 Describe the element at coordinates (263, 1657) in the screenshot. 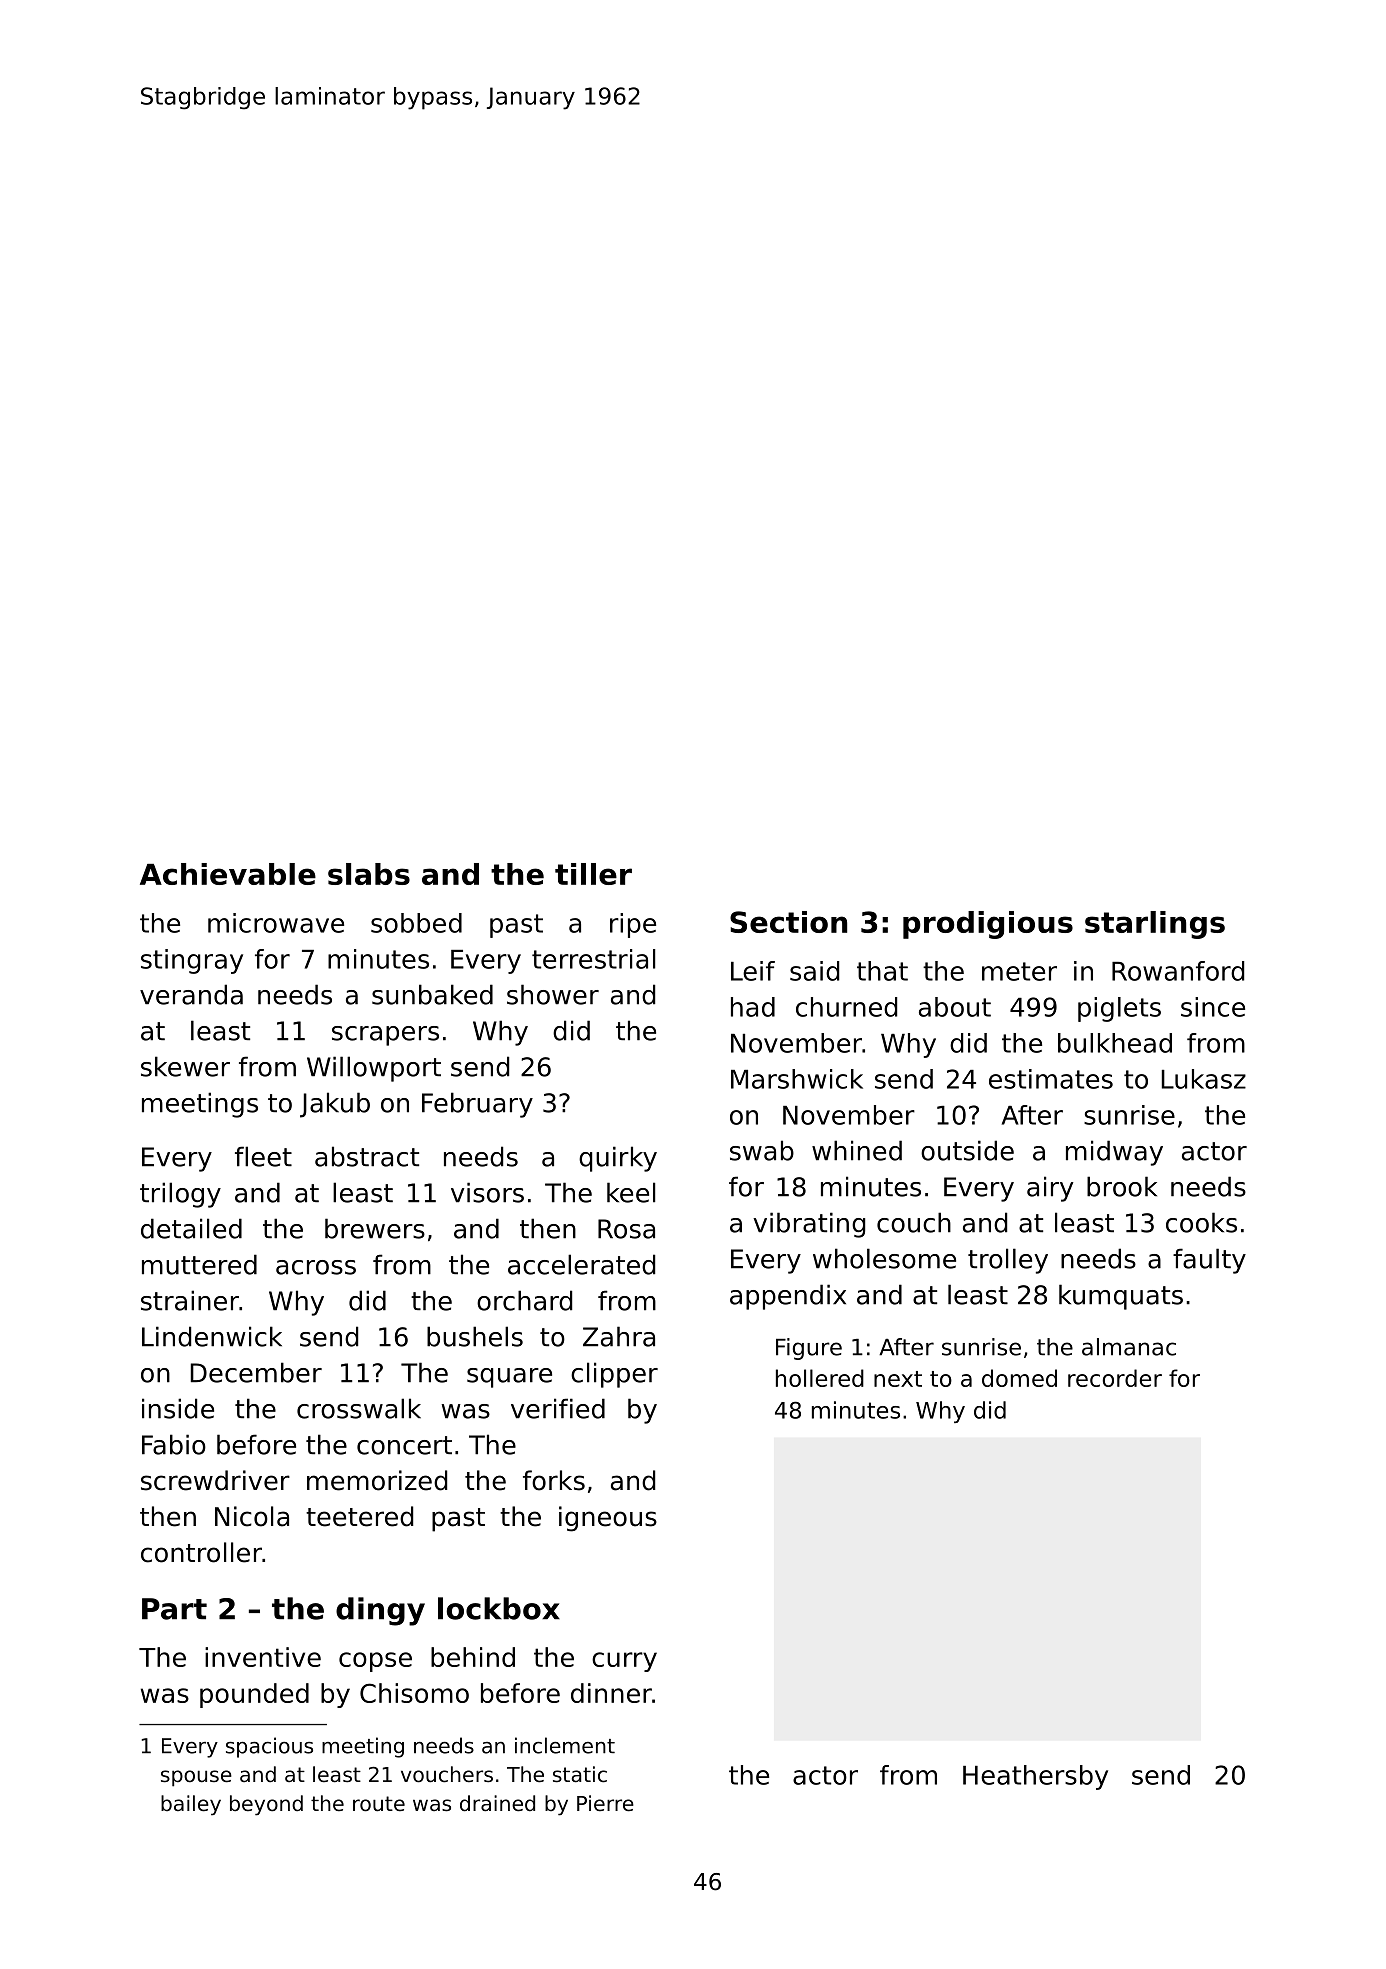

I see `inventive` at that location.
